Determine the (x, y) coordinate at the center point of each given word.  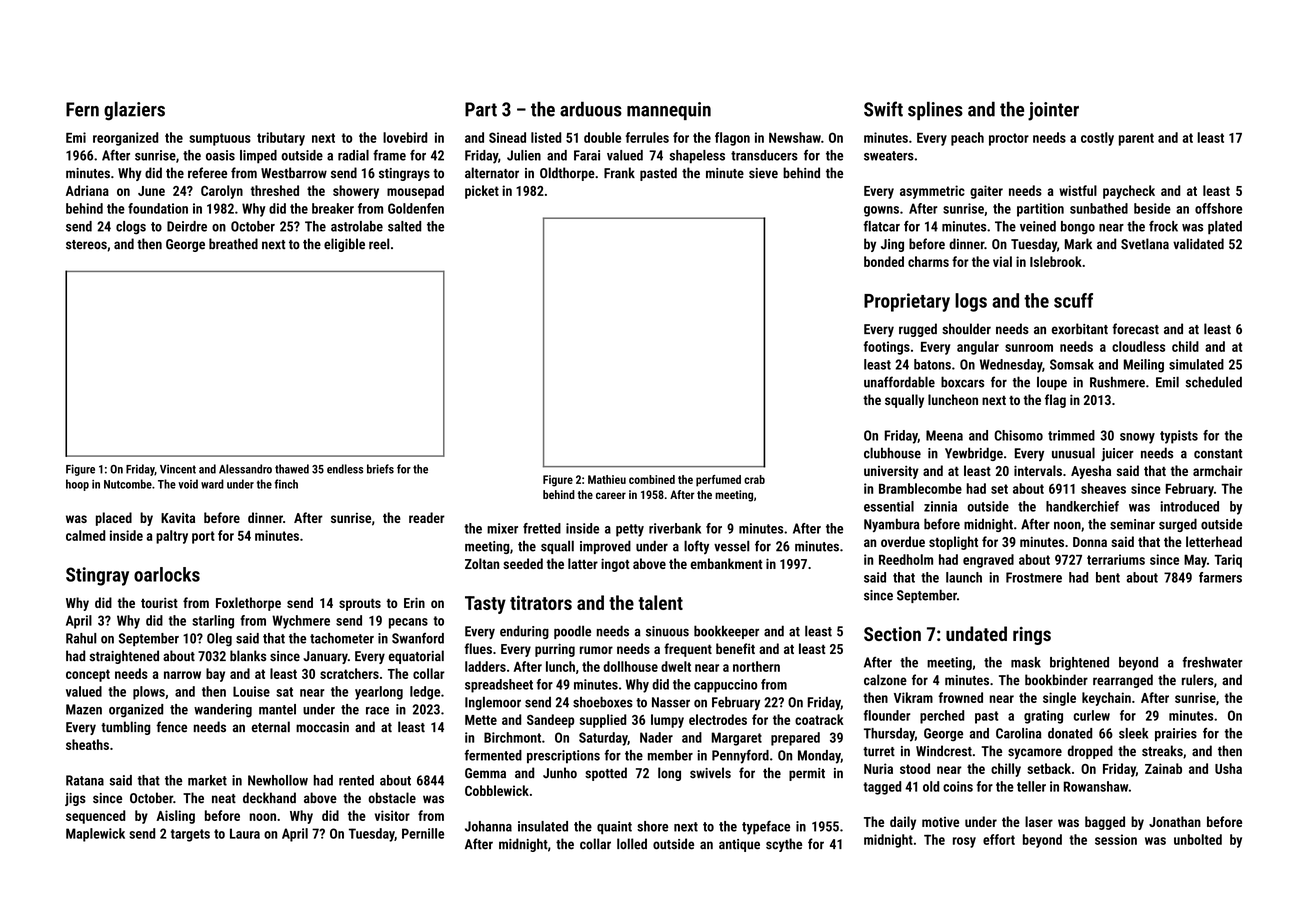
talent (660, 602)
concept (88, 675)
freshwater (1212, 662)
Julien (524, 155)
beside (1152, 208)
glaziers (134, 111)
